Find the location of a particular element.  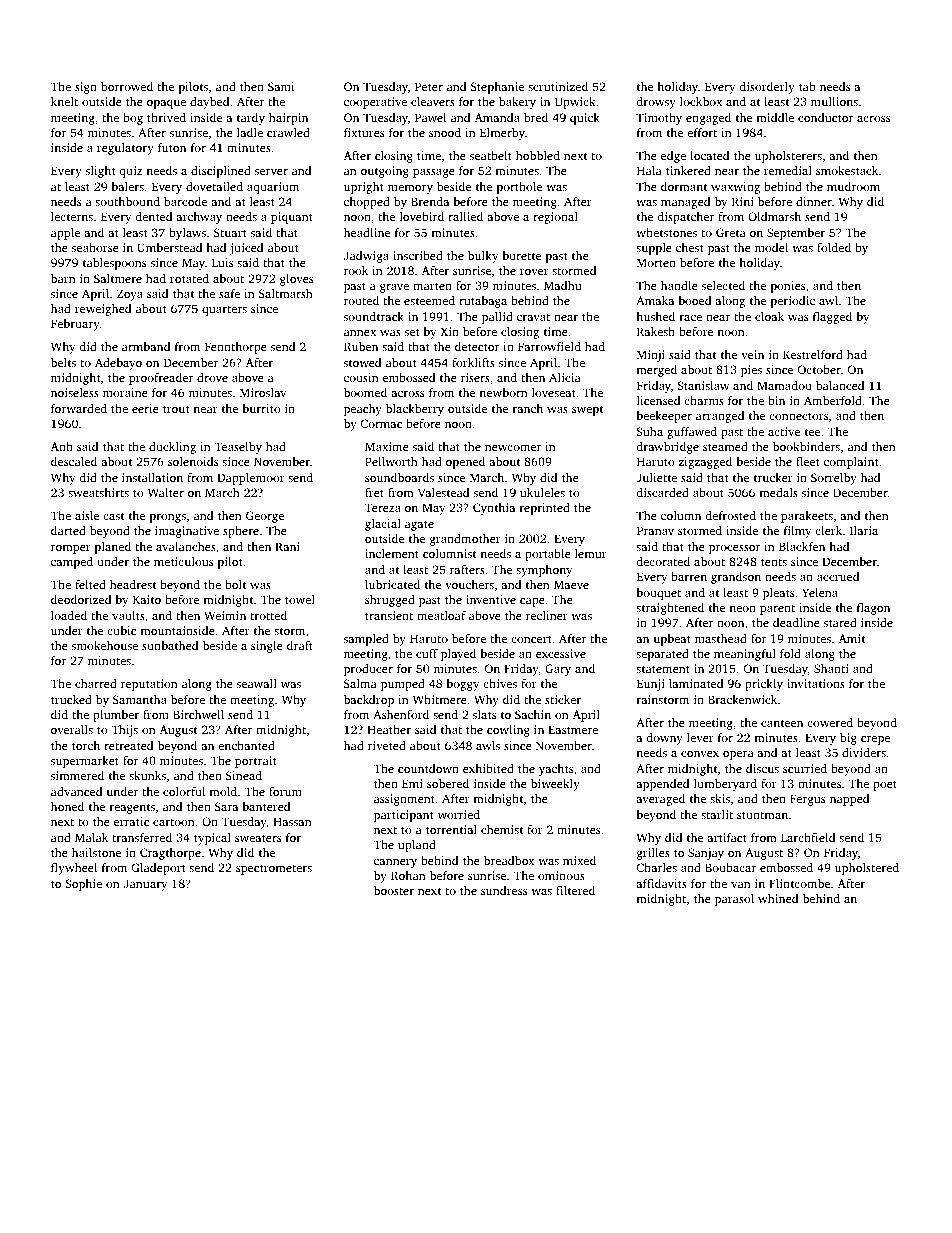

Birchwell is located at coordinates (198, 714).
